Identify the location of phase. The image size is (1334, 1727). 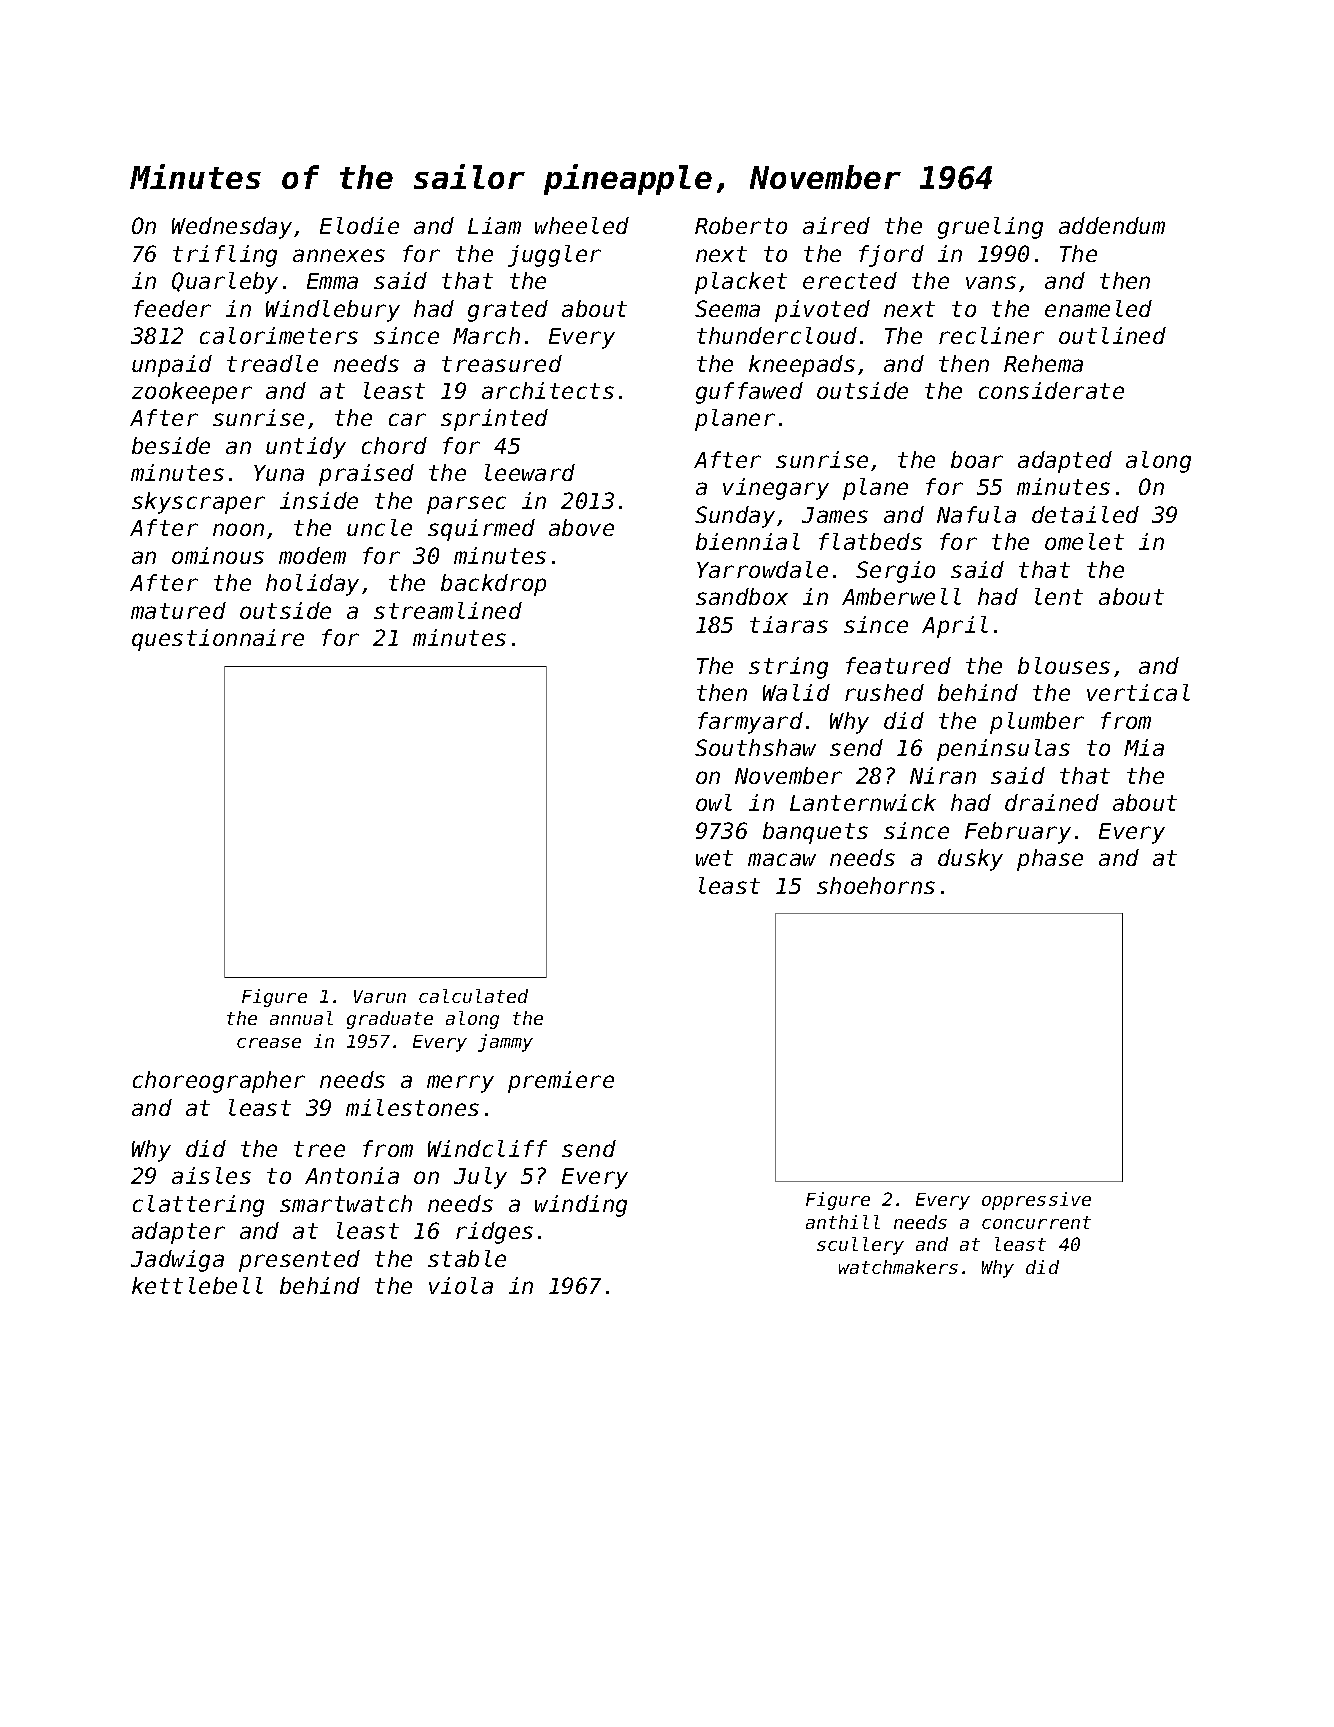
(1050, 860).
